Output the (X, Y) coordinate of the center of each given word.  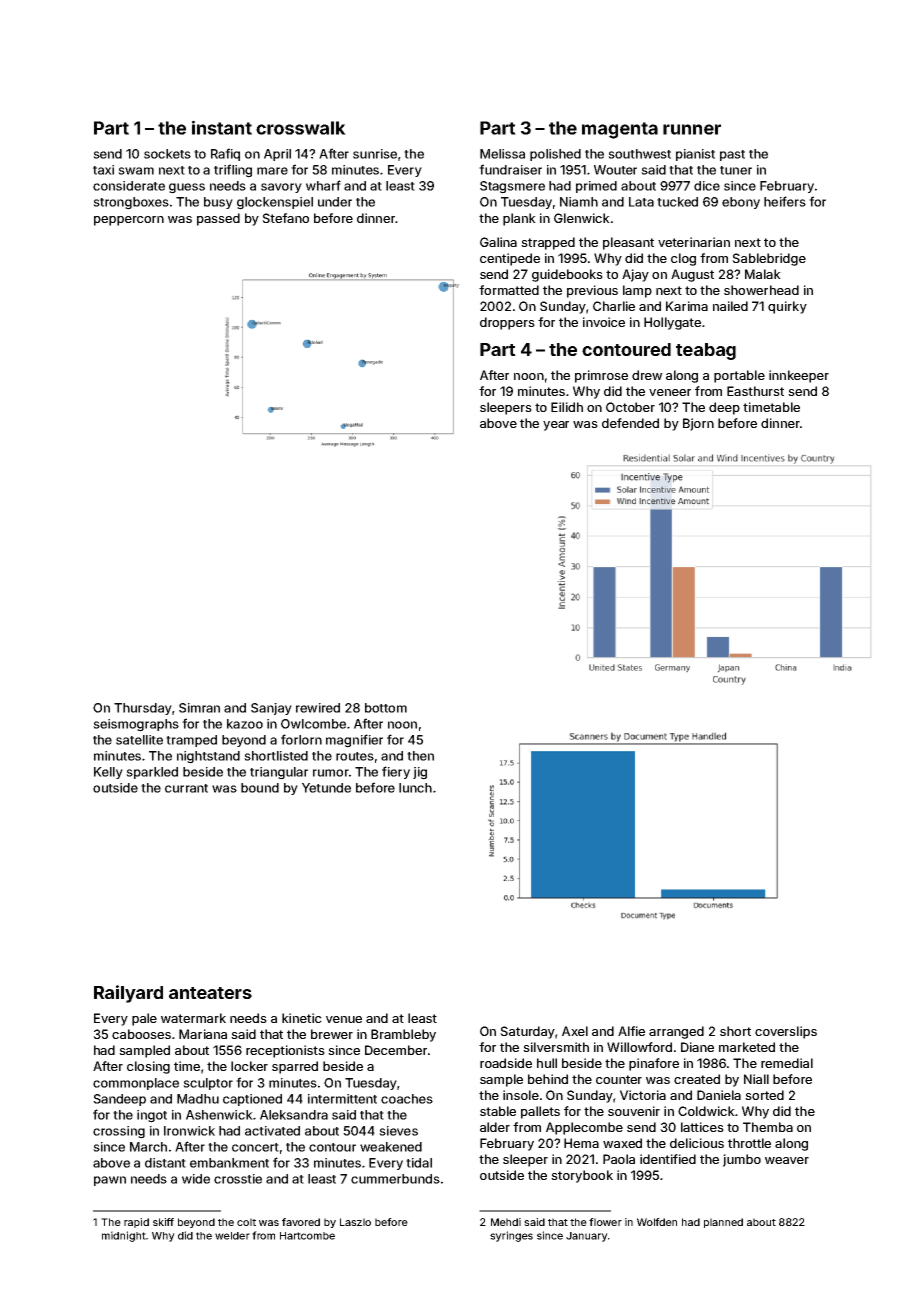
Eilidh (567, 407)
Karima (687, 306)
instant (222, 127)
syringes (511, 1236)
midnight (124, 1236)
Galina (498, 242)
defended (630, 423)
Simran (199, 708)
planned (723, 1223)
